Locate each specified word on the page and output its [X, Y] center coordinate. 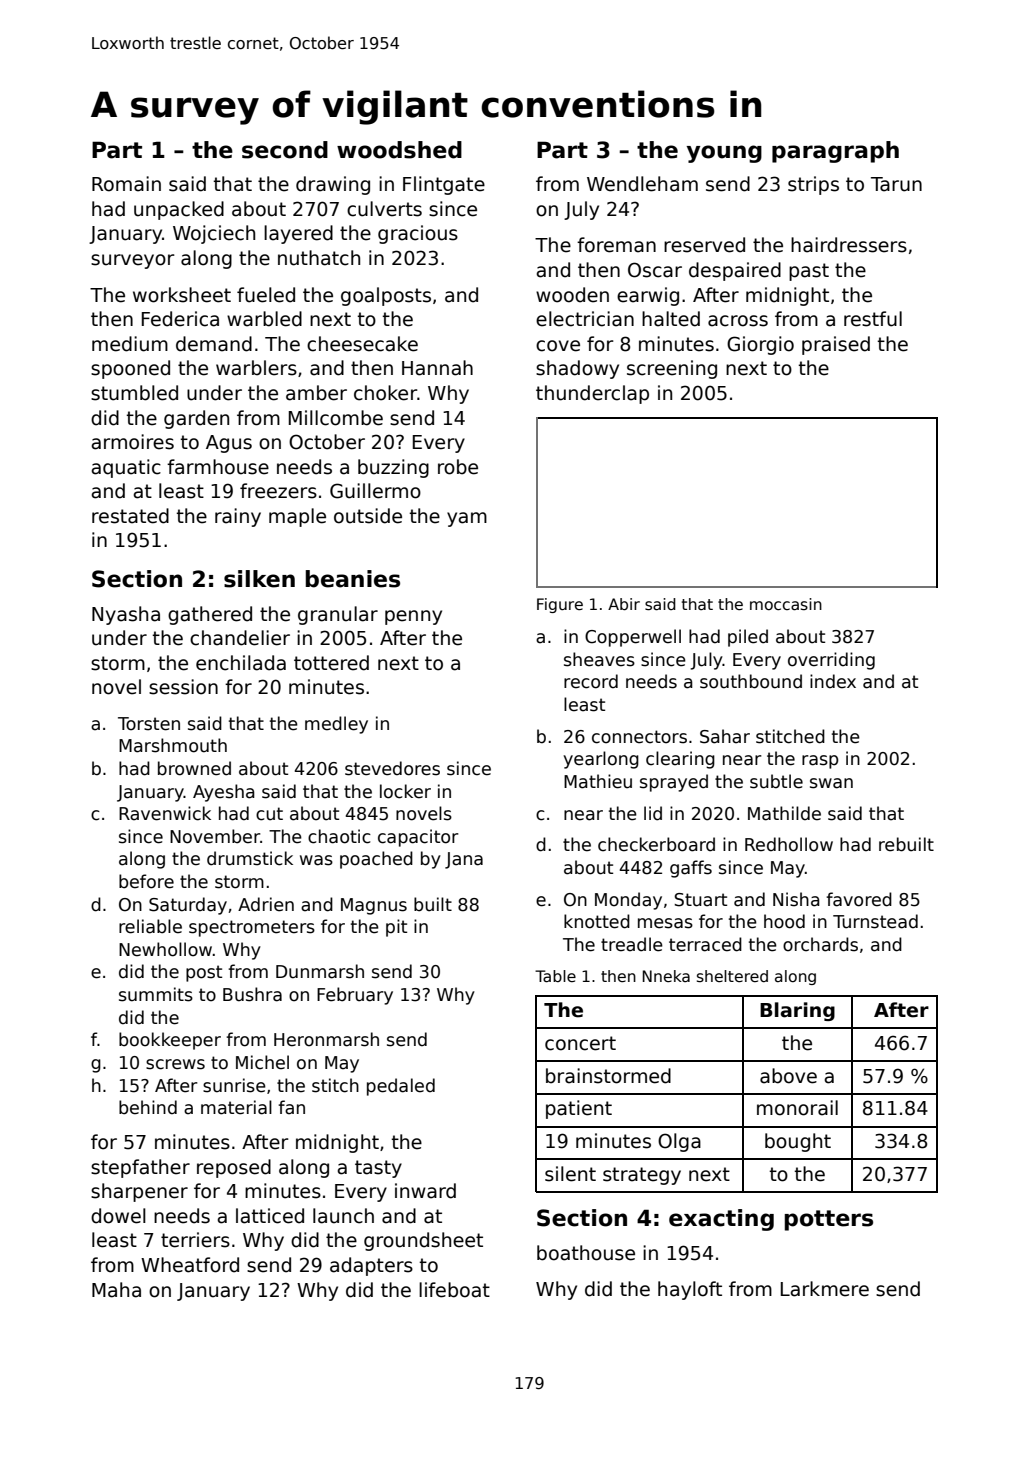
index [833, 681]
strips [813, 185]
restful [873, 319]
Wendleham [642, 184]
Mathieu [598, 781]
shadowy [577, 369]
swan [831, 783]
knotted [597, 921]
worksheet [182, 295]
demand [214, 344]
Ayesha [224, 793]
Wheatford [190, 1265]
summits [156, 994]
